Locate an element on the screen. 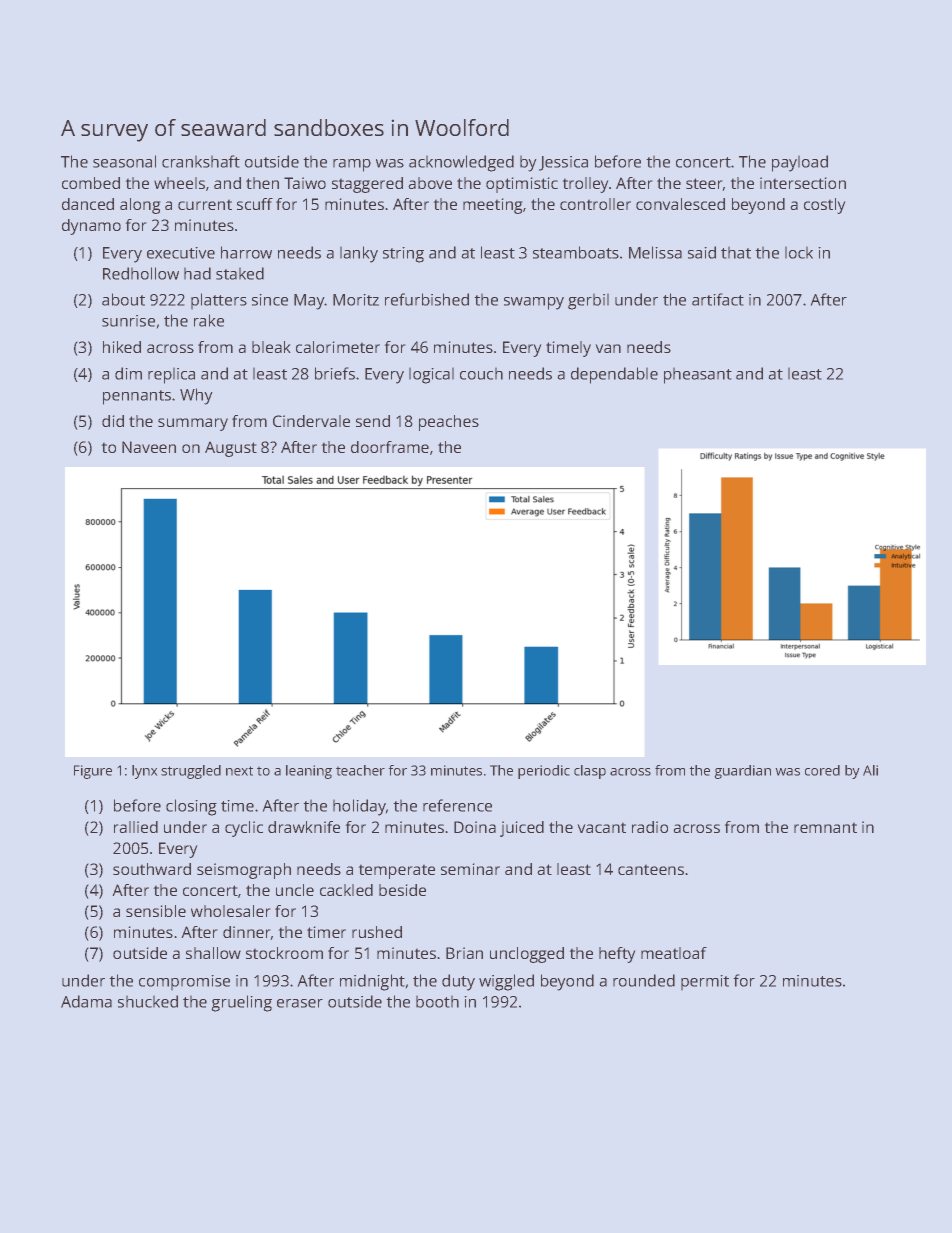 This screenshot has height=1233, width=952. pheasant is located at coordinates (698, 376).
